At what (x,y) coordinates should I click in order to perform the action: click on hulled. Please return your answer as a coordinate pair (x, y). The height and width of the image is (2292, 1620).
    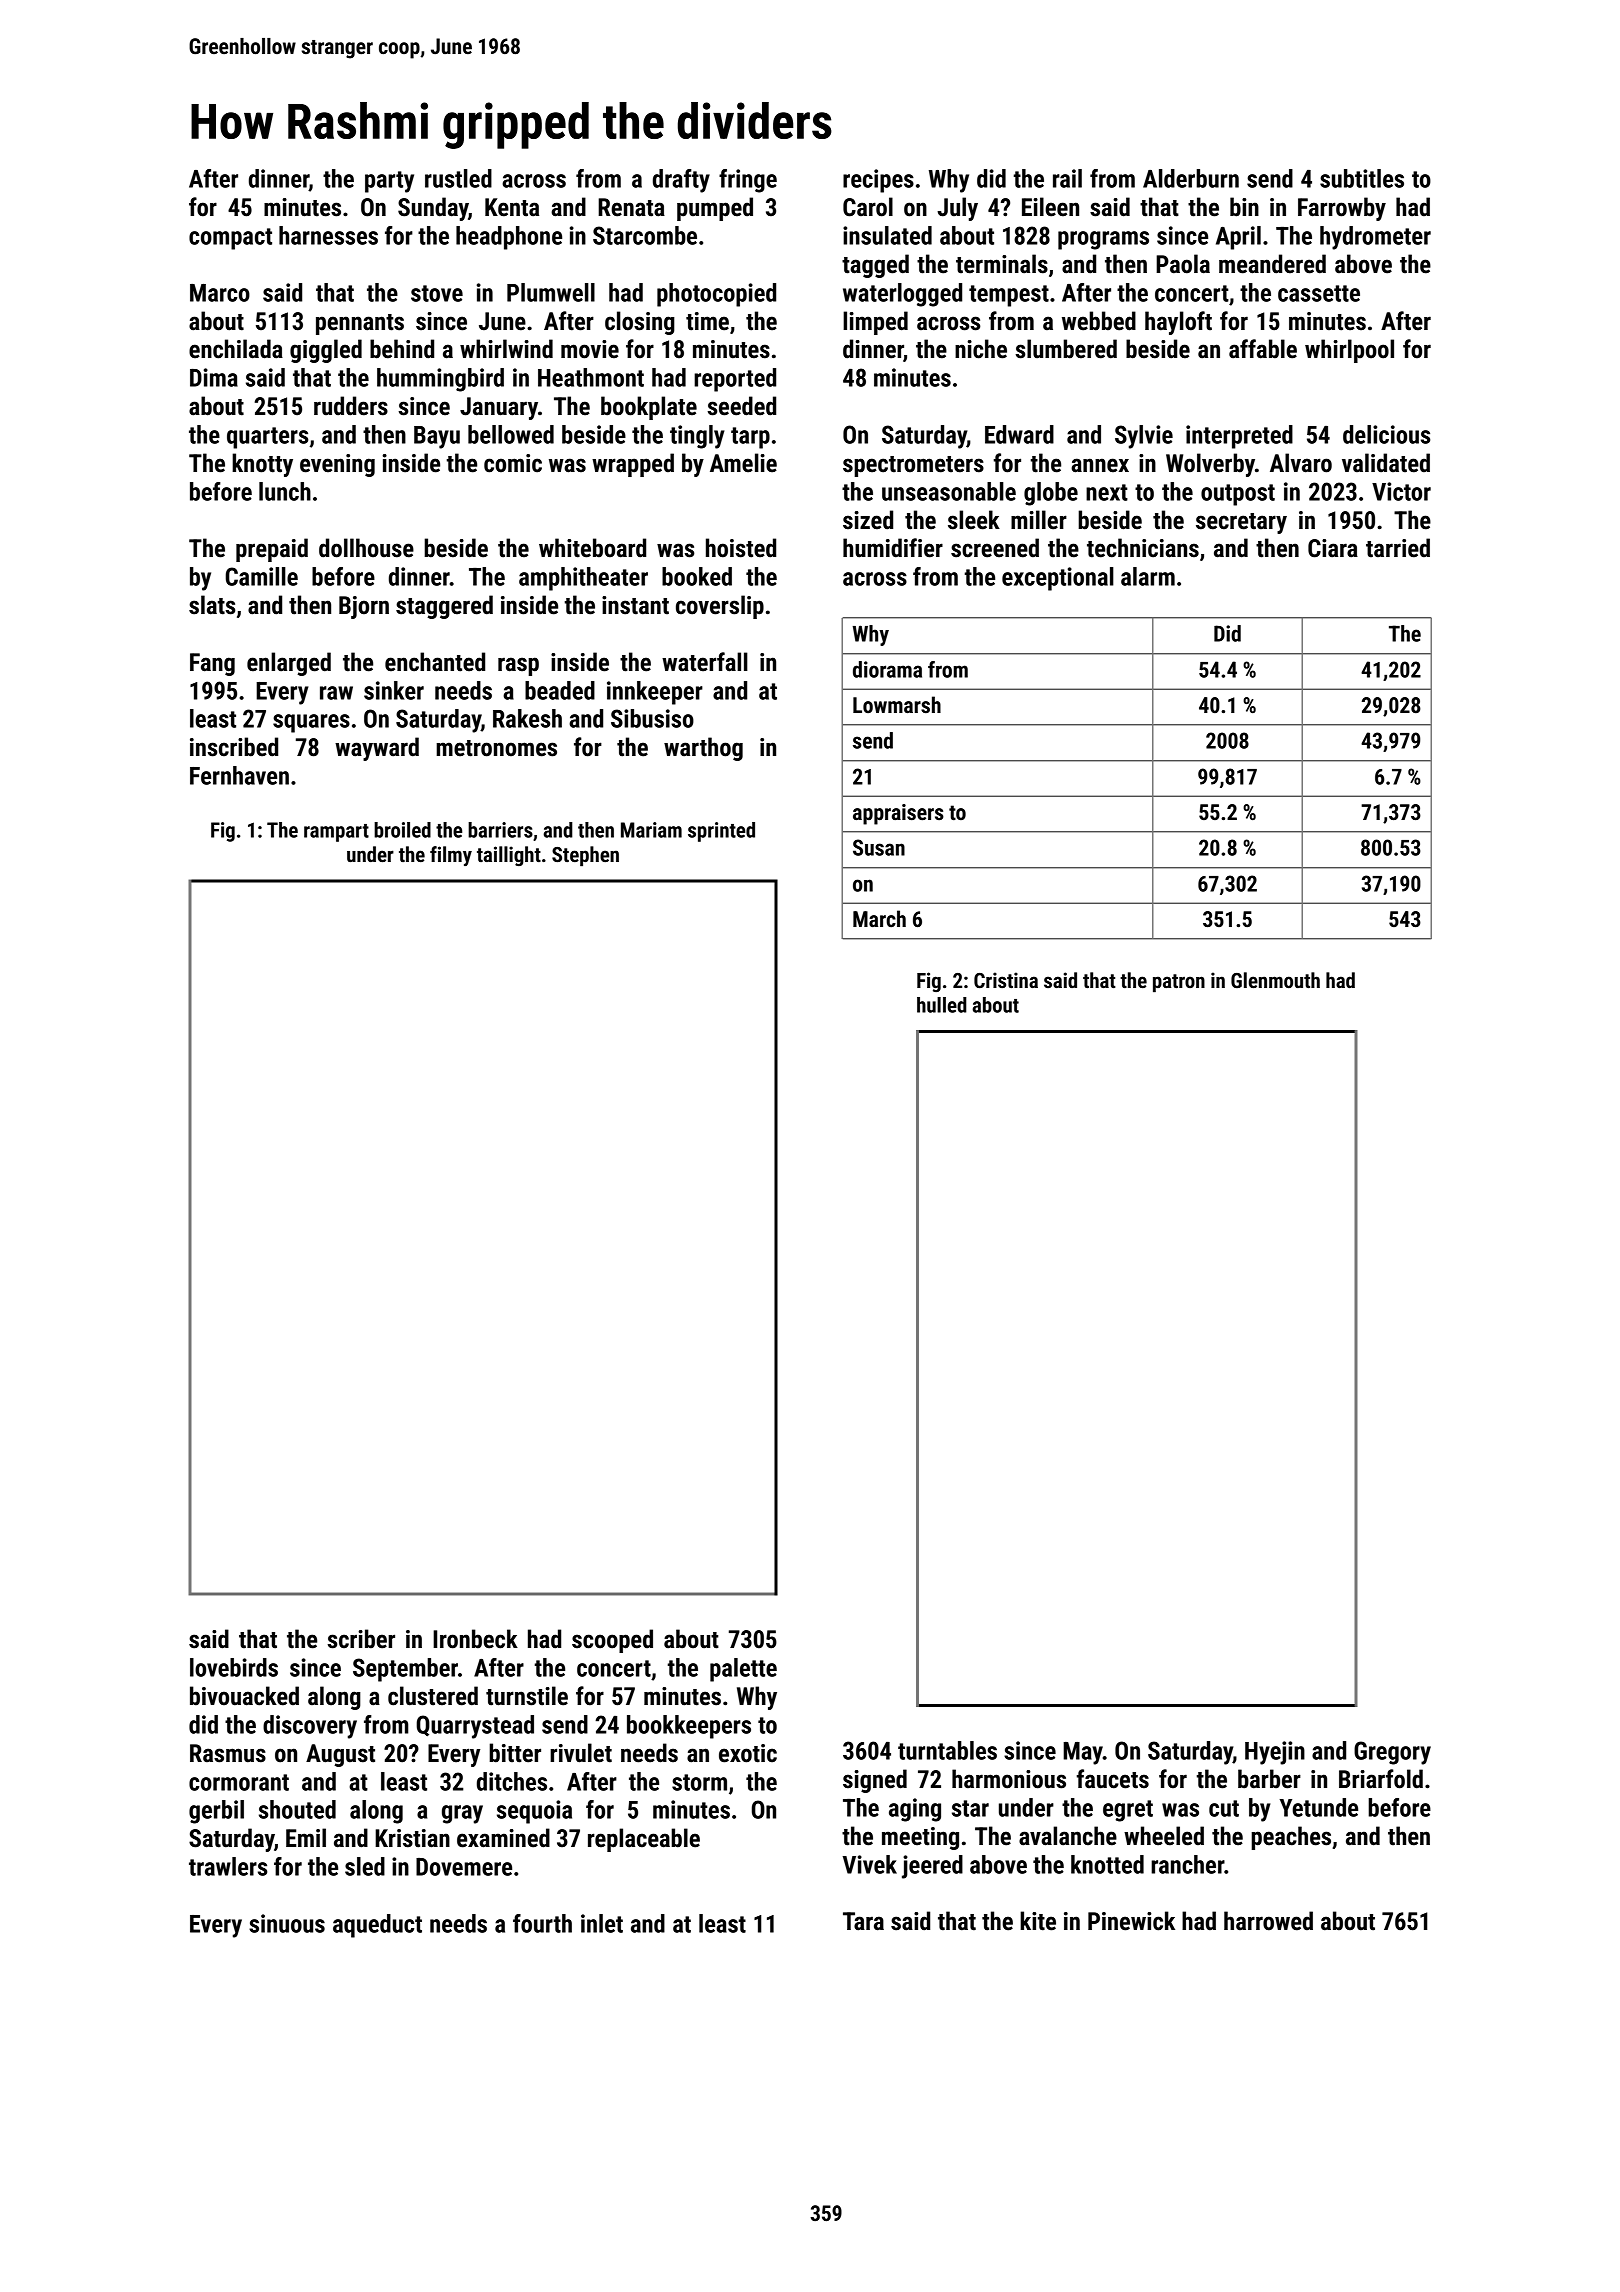
    Looking at the image, I should click on (942, 1005).
